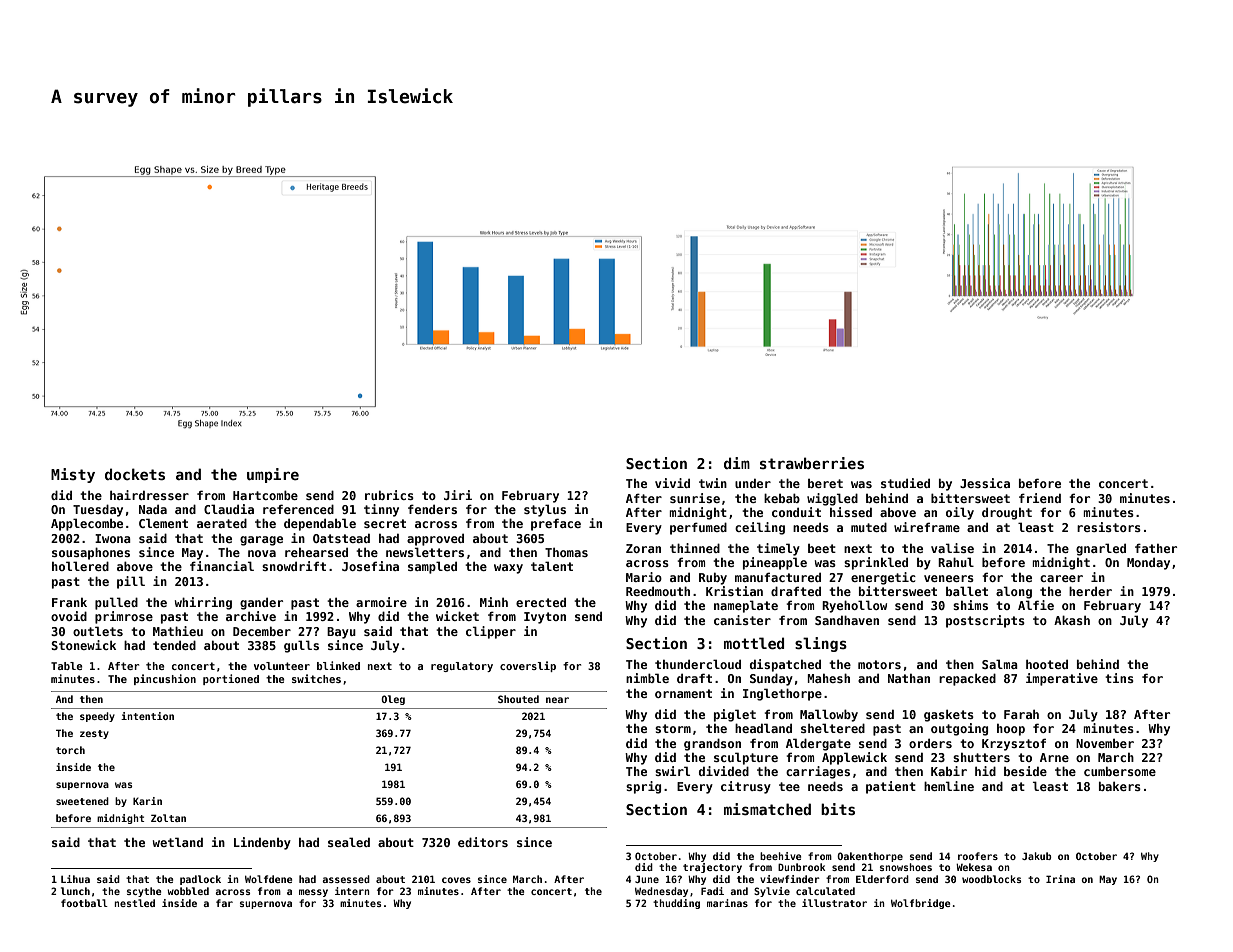 The width and height of the screenshot is (1233, 952). What do you see at coordinates (393, 700) in the screenshot?
I see `Oleg` at bounding box center [393, 700].
